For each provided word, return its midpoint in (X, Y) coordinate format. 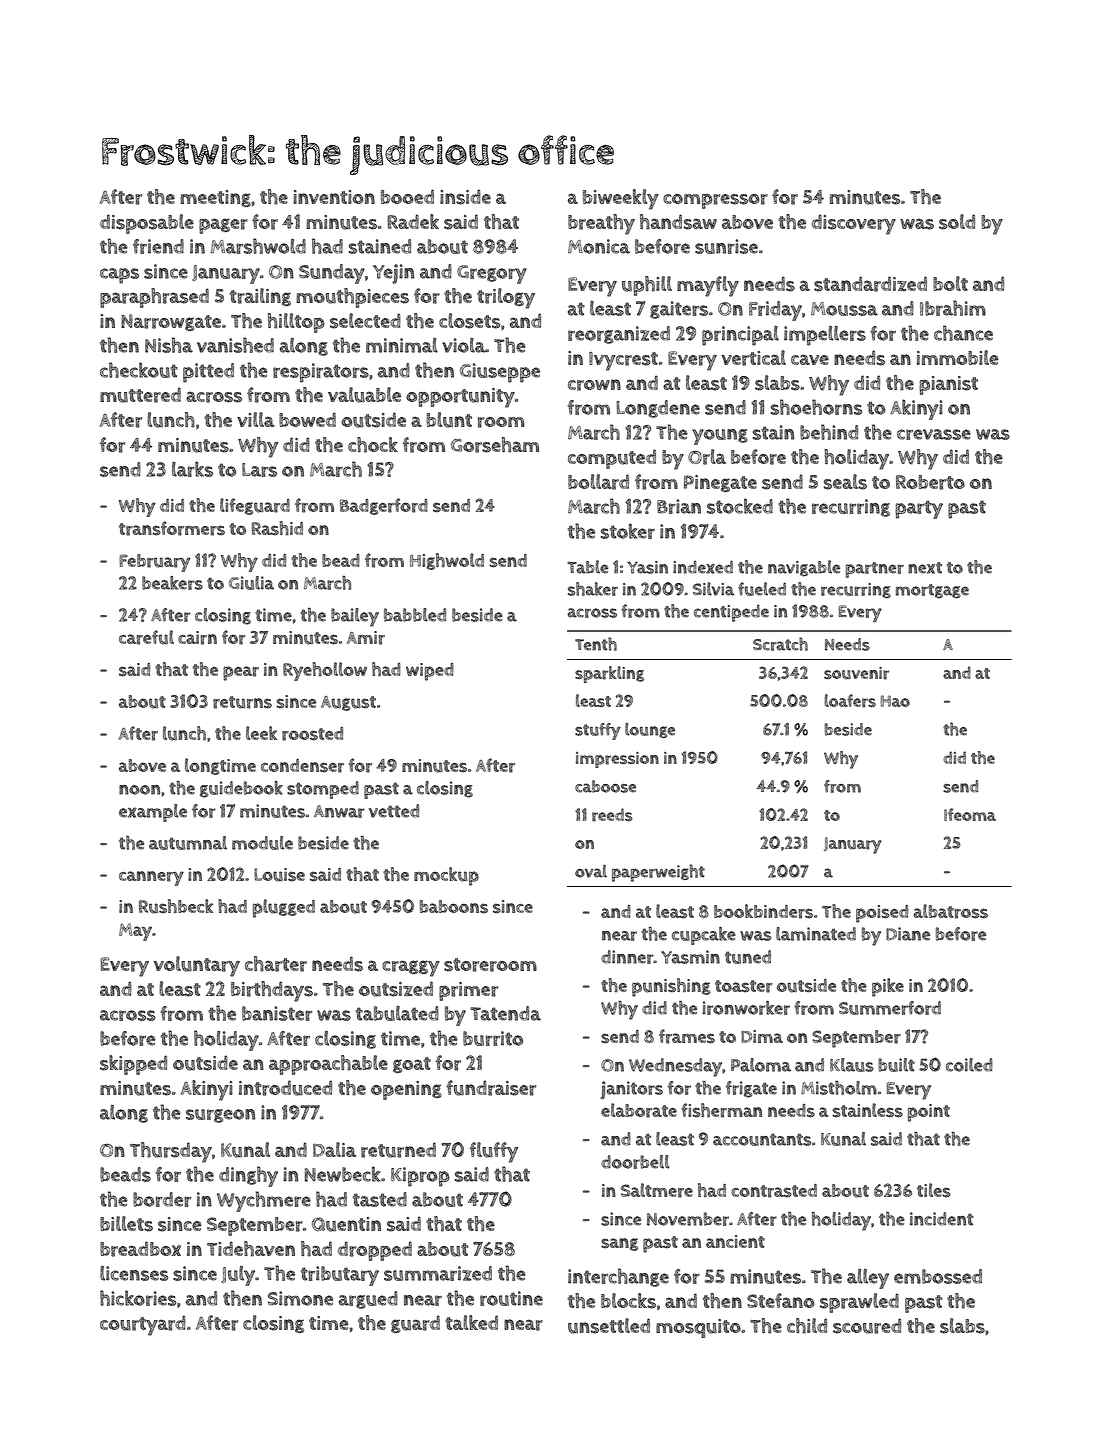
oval (591, 871)
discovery (853, 224)
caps (119, 276)
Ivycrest (623, 361)
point (929, 1113)
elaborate (639, 1110)
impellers (825, 335)
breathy (601, 224)
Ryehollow (325, 671)
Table (587, 567)
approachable (328, 1065)
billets (126, 1224)
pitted (208, 373)
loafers (850, 701)
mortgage (932, 591)
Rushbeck (176, 906)
